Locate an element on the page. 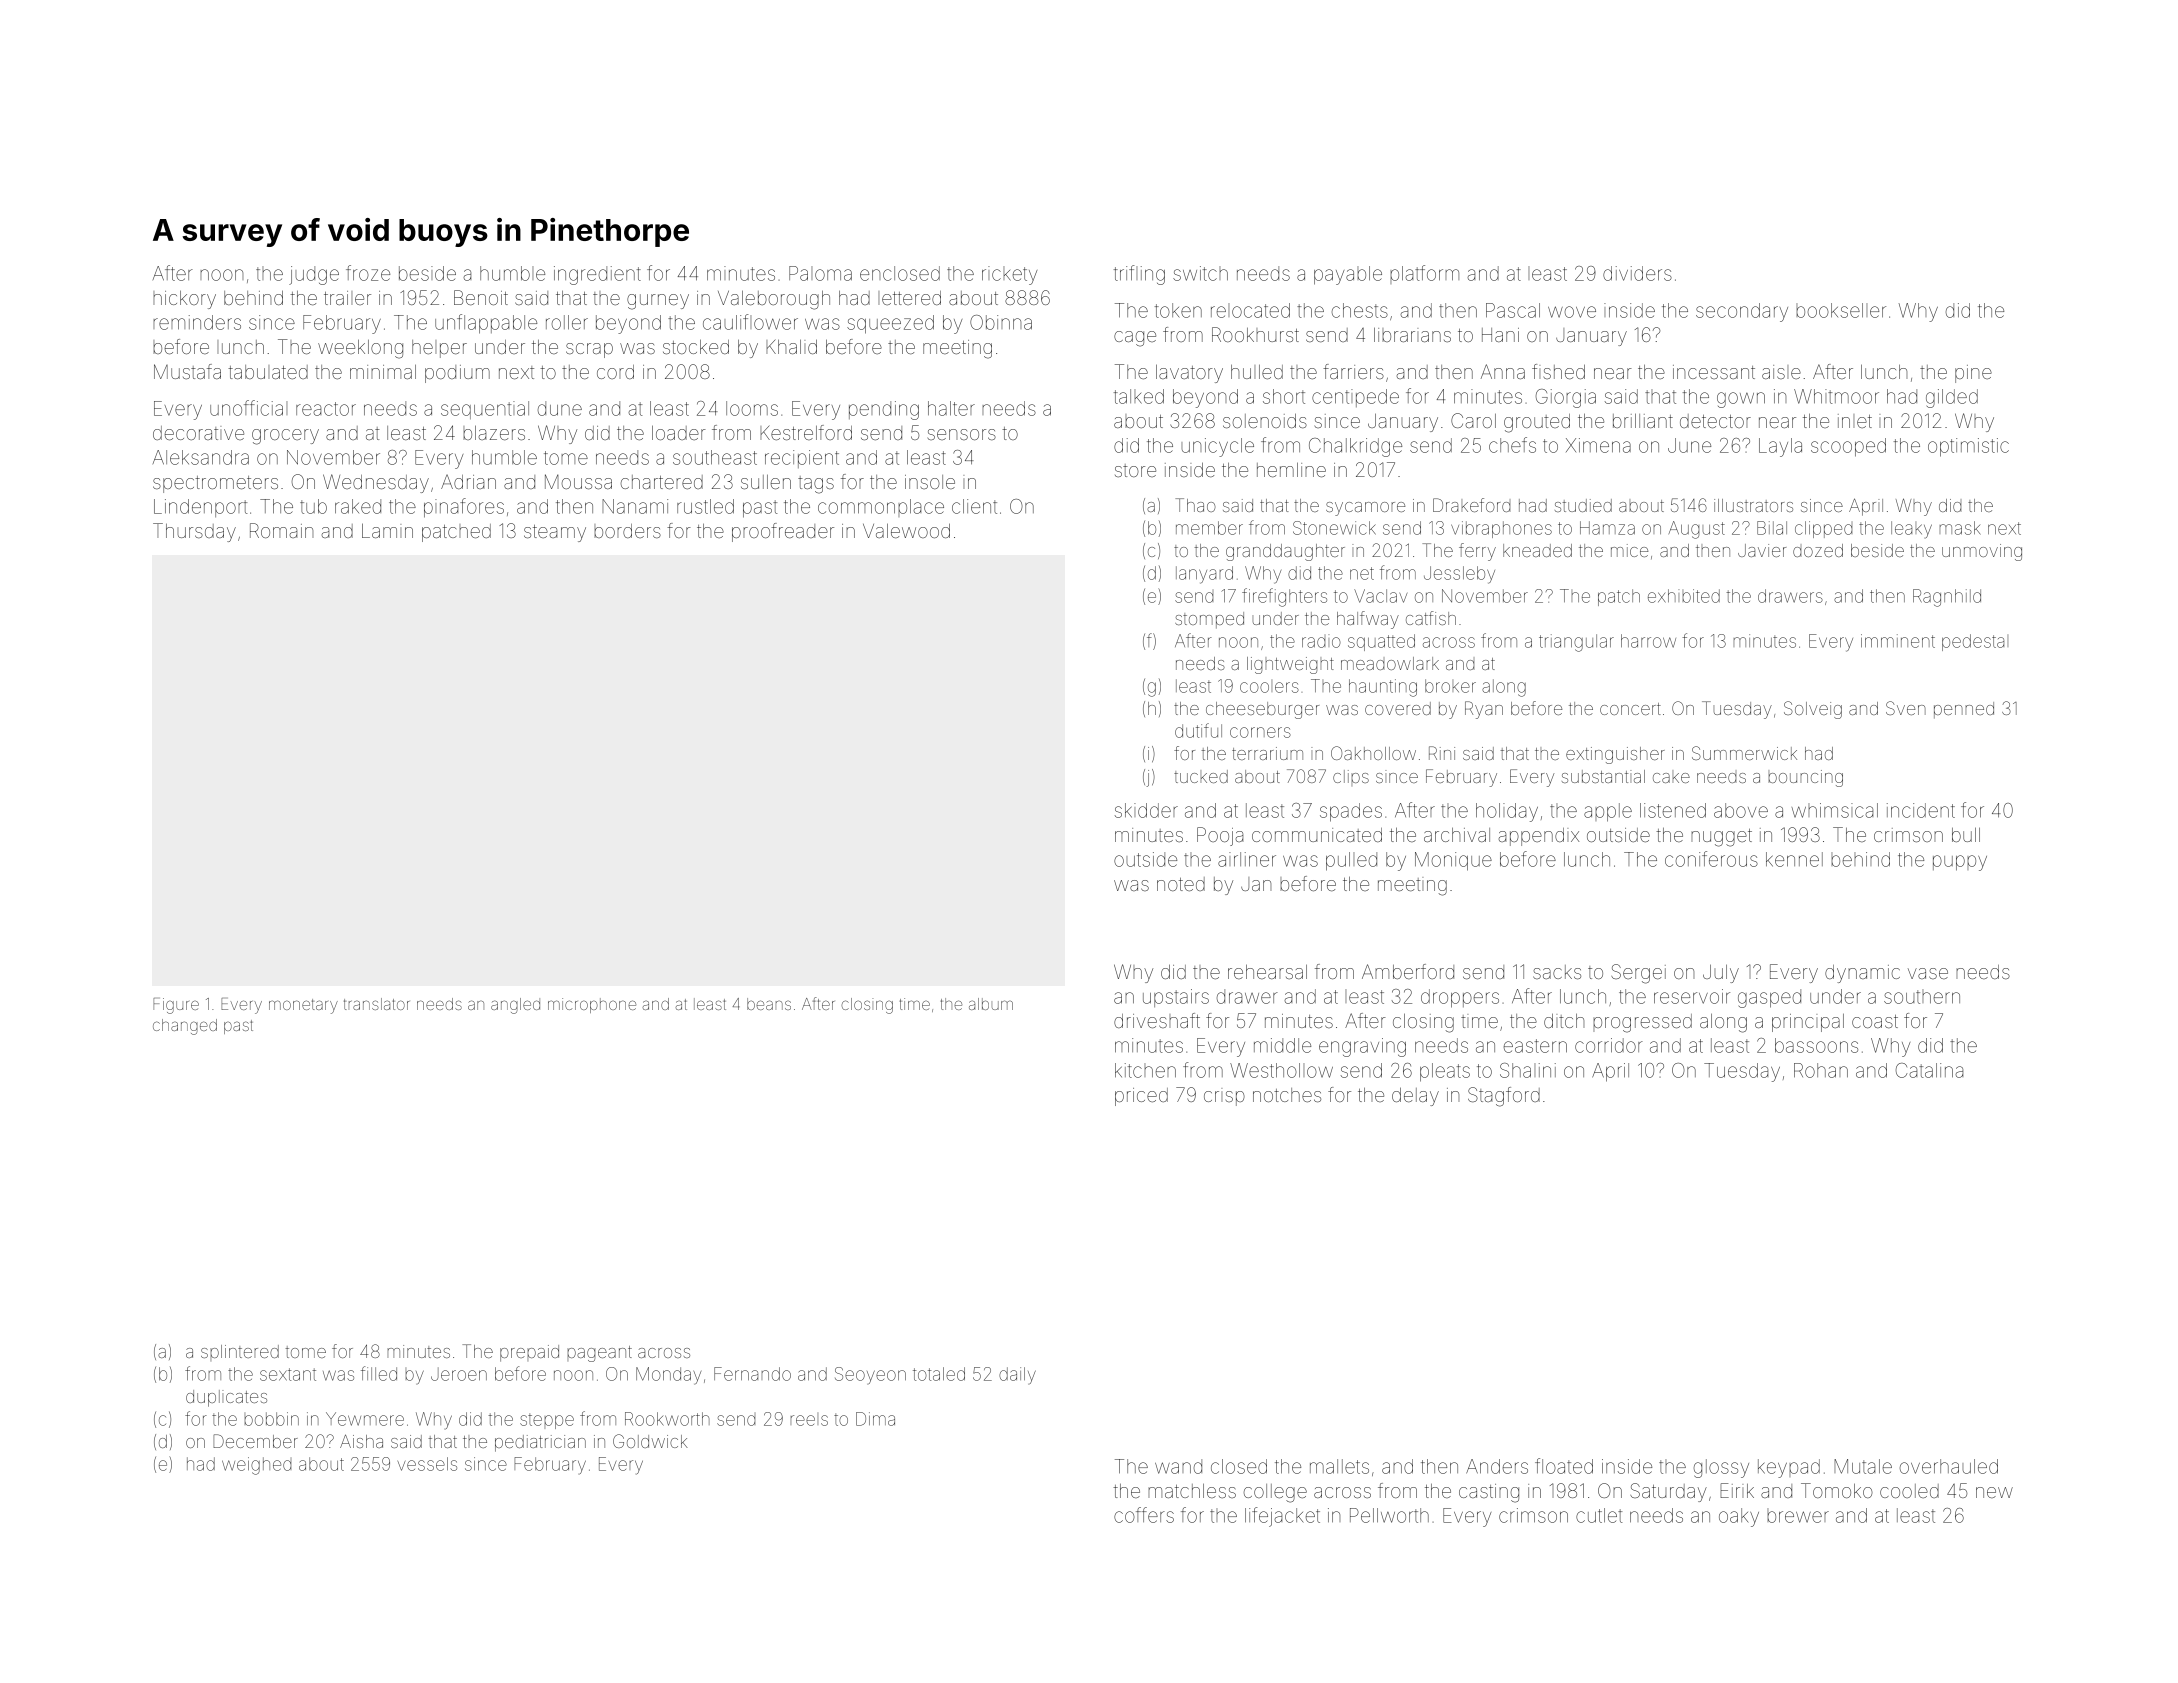 This image has height=1683, width=2178. Paloma is located at coordinates (820, 273).
